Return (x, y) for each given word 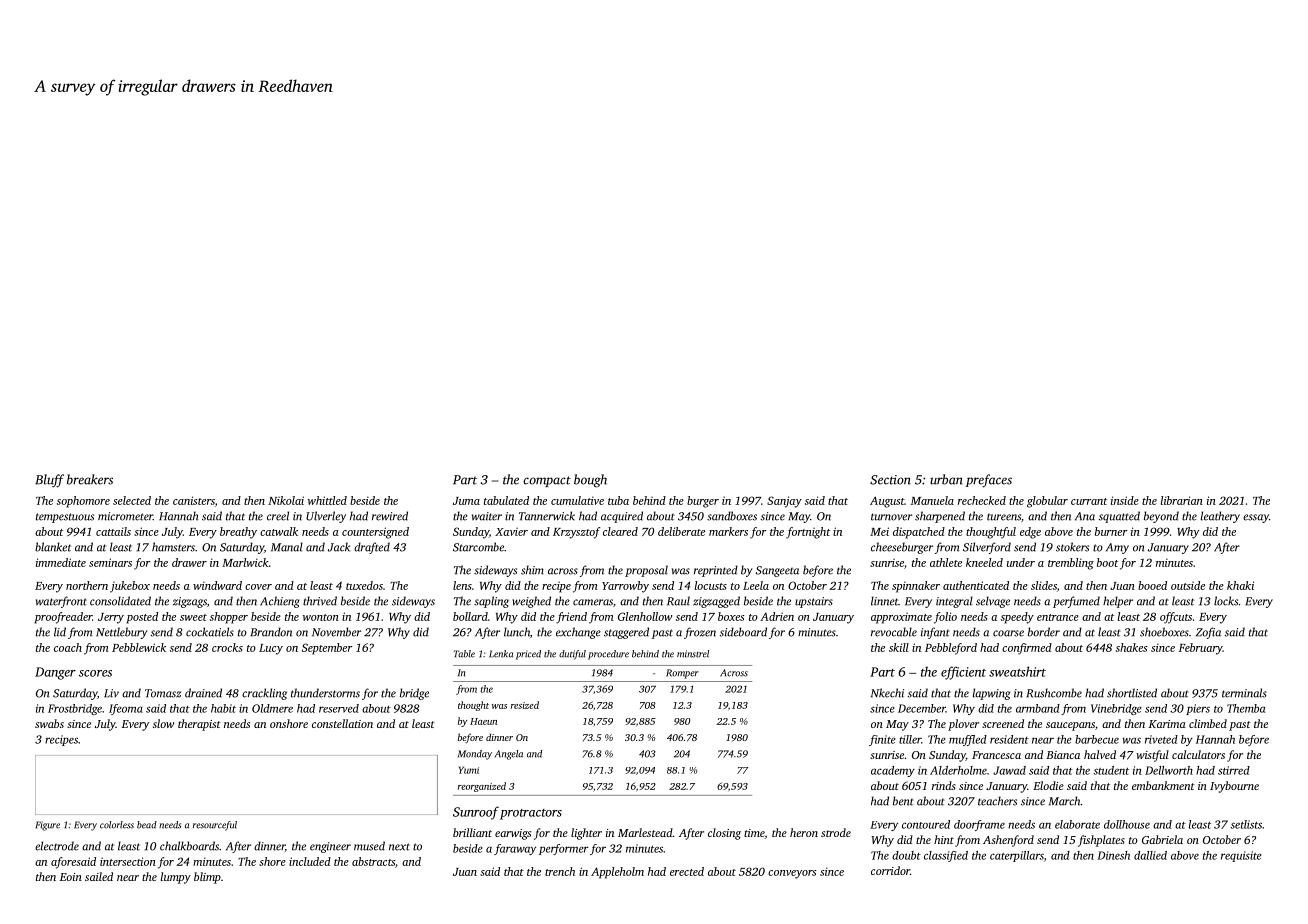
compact (547, 481)
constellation (342, 723)
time (754, 834)
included (310, 861)
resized (525, 705)
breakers (90, 479)
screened (1003, 723)
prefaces (989, 481)
